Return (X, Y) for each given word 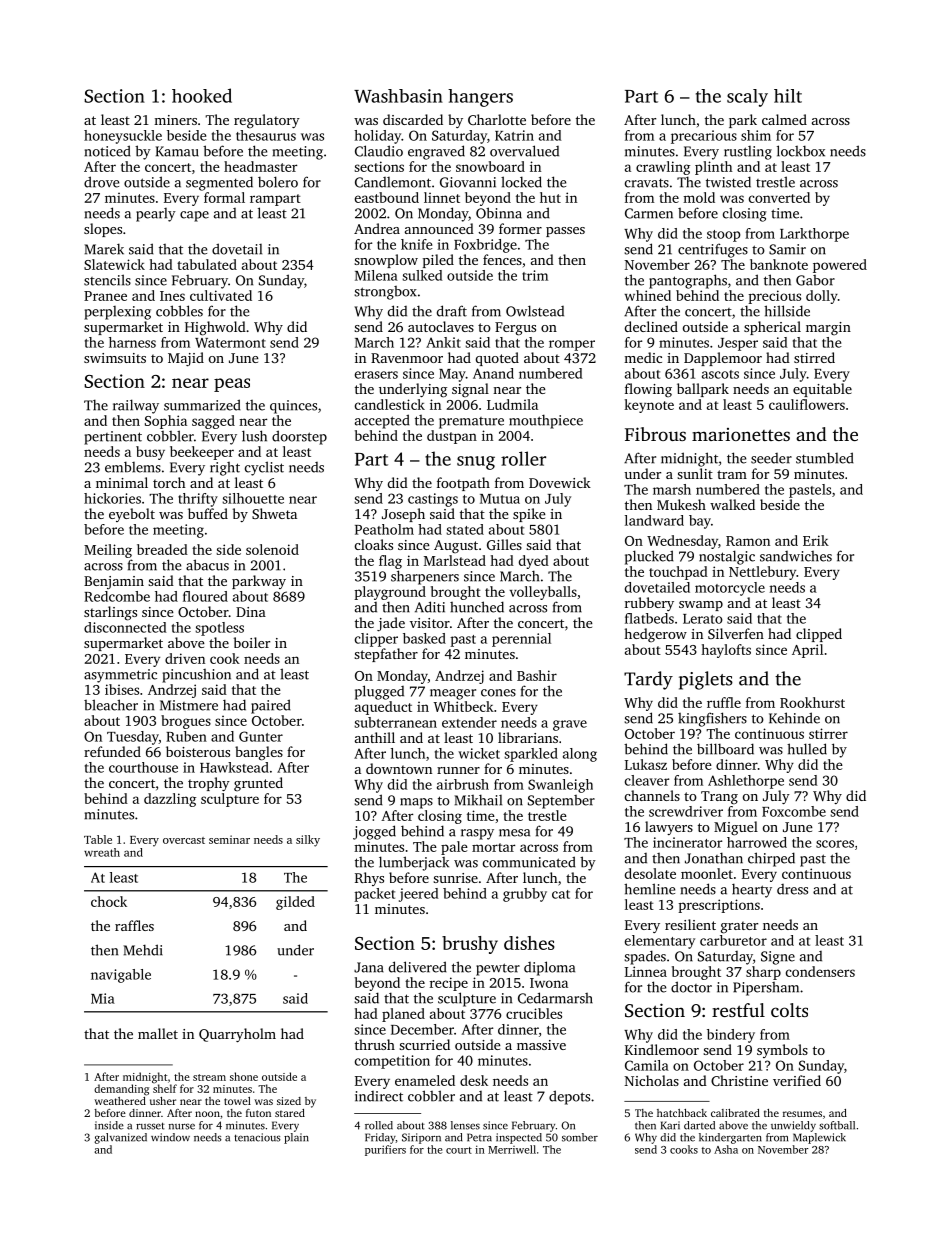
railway (136, 406)
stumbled (825, 458)
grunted (258, 784)
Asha (726, 1149)
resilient (690, 924)
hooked (202, 95)
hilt (788, 96)
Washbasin (398, 96)
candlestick (390, 404)
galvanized (120, 1138)
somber (580, 1137)
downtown (399, 768)
